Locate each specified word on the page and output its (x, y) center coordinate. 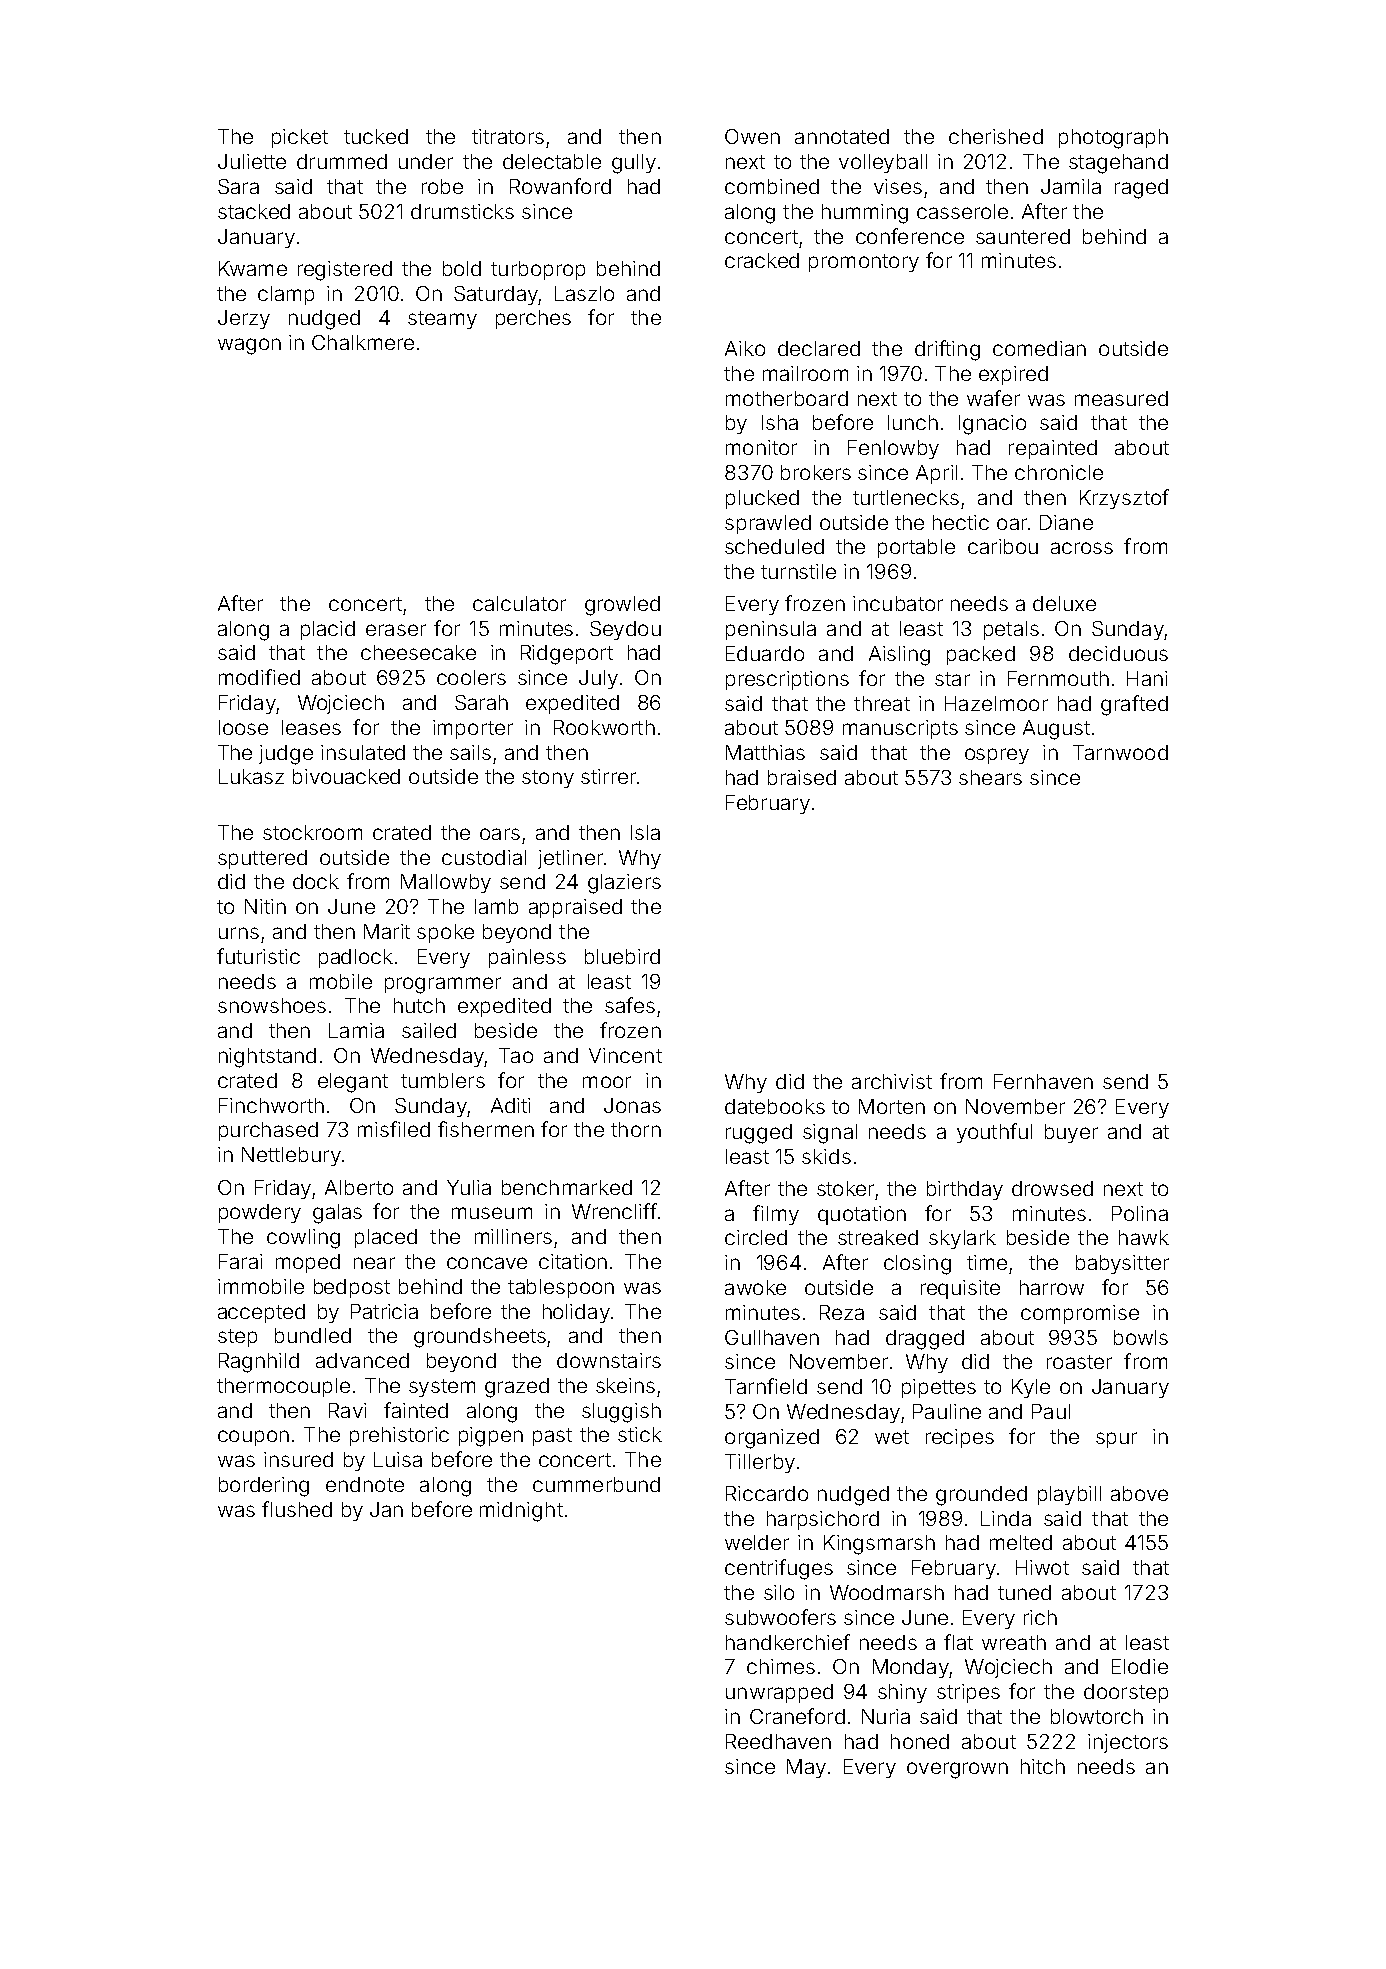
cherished (996, 136)
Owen (752, 136)
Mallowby (446, 883)
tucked (376, 136)
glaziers (624, 884)
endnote (365, 1484)
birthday (965, 1190)
